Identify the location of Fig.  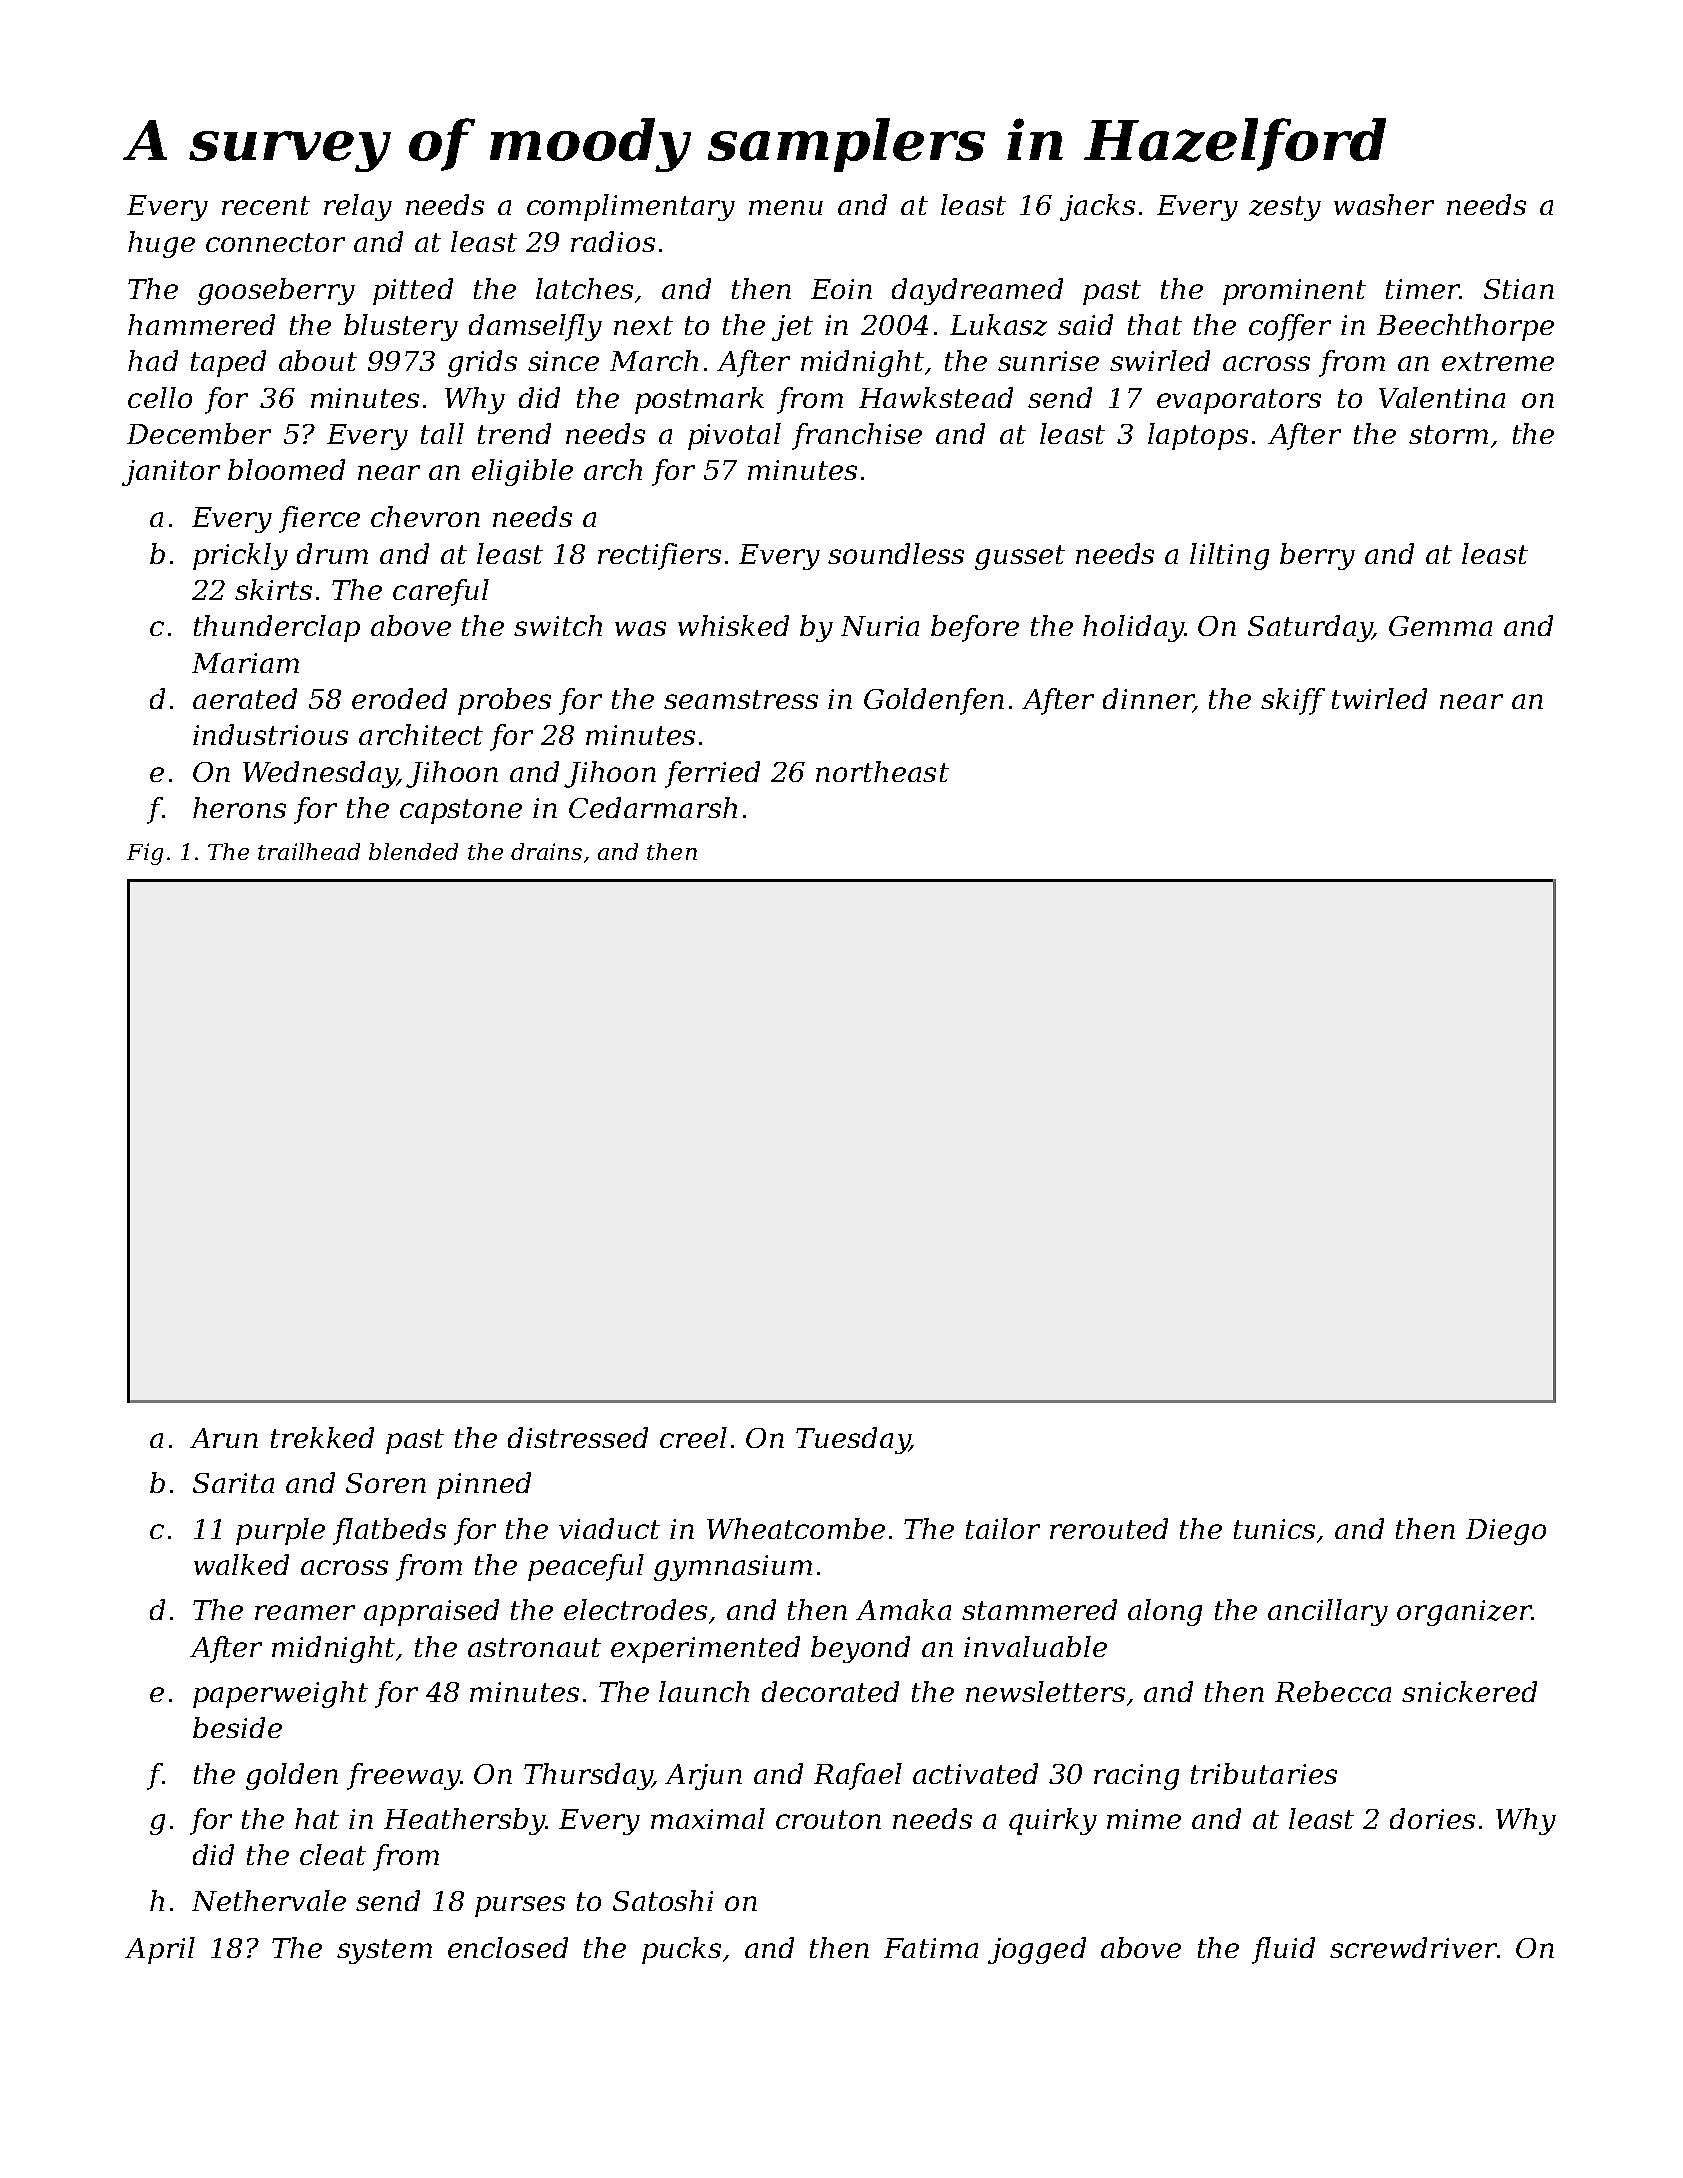
(145, 854).
